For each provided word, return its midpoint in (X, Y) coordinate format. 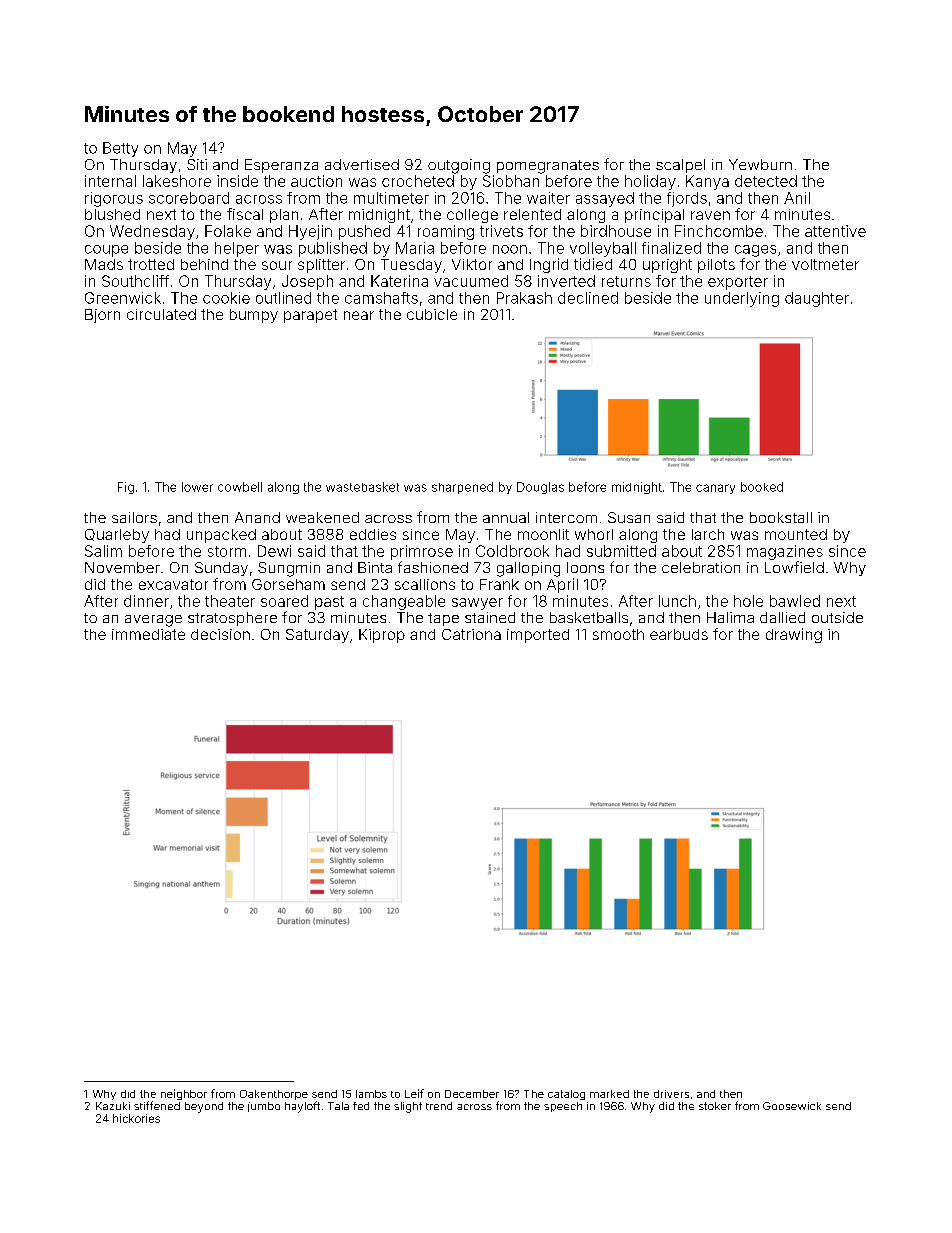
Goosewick (792, 1106)
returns (626, 281)
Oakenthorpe (274, 1095)
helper (237, 249)
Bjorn (102, 316)
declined (588, 298)
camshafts (381, 298)
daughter (817, 299)
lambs (371, 1094)
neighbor (184, 1094)
